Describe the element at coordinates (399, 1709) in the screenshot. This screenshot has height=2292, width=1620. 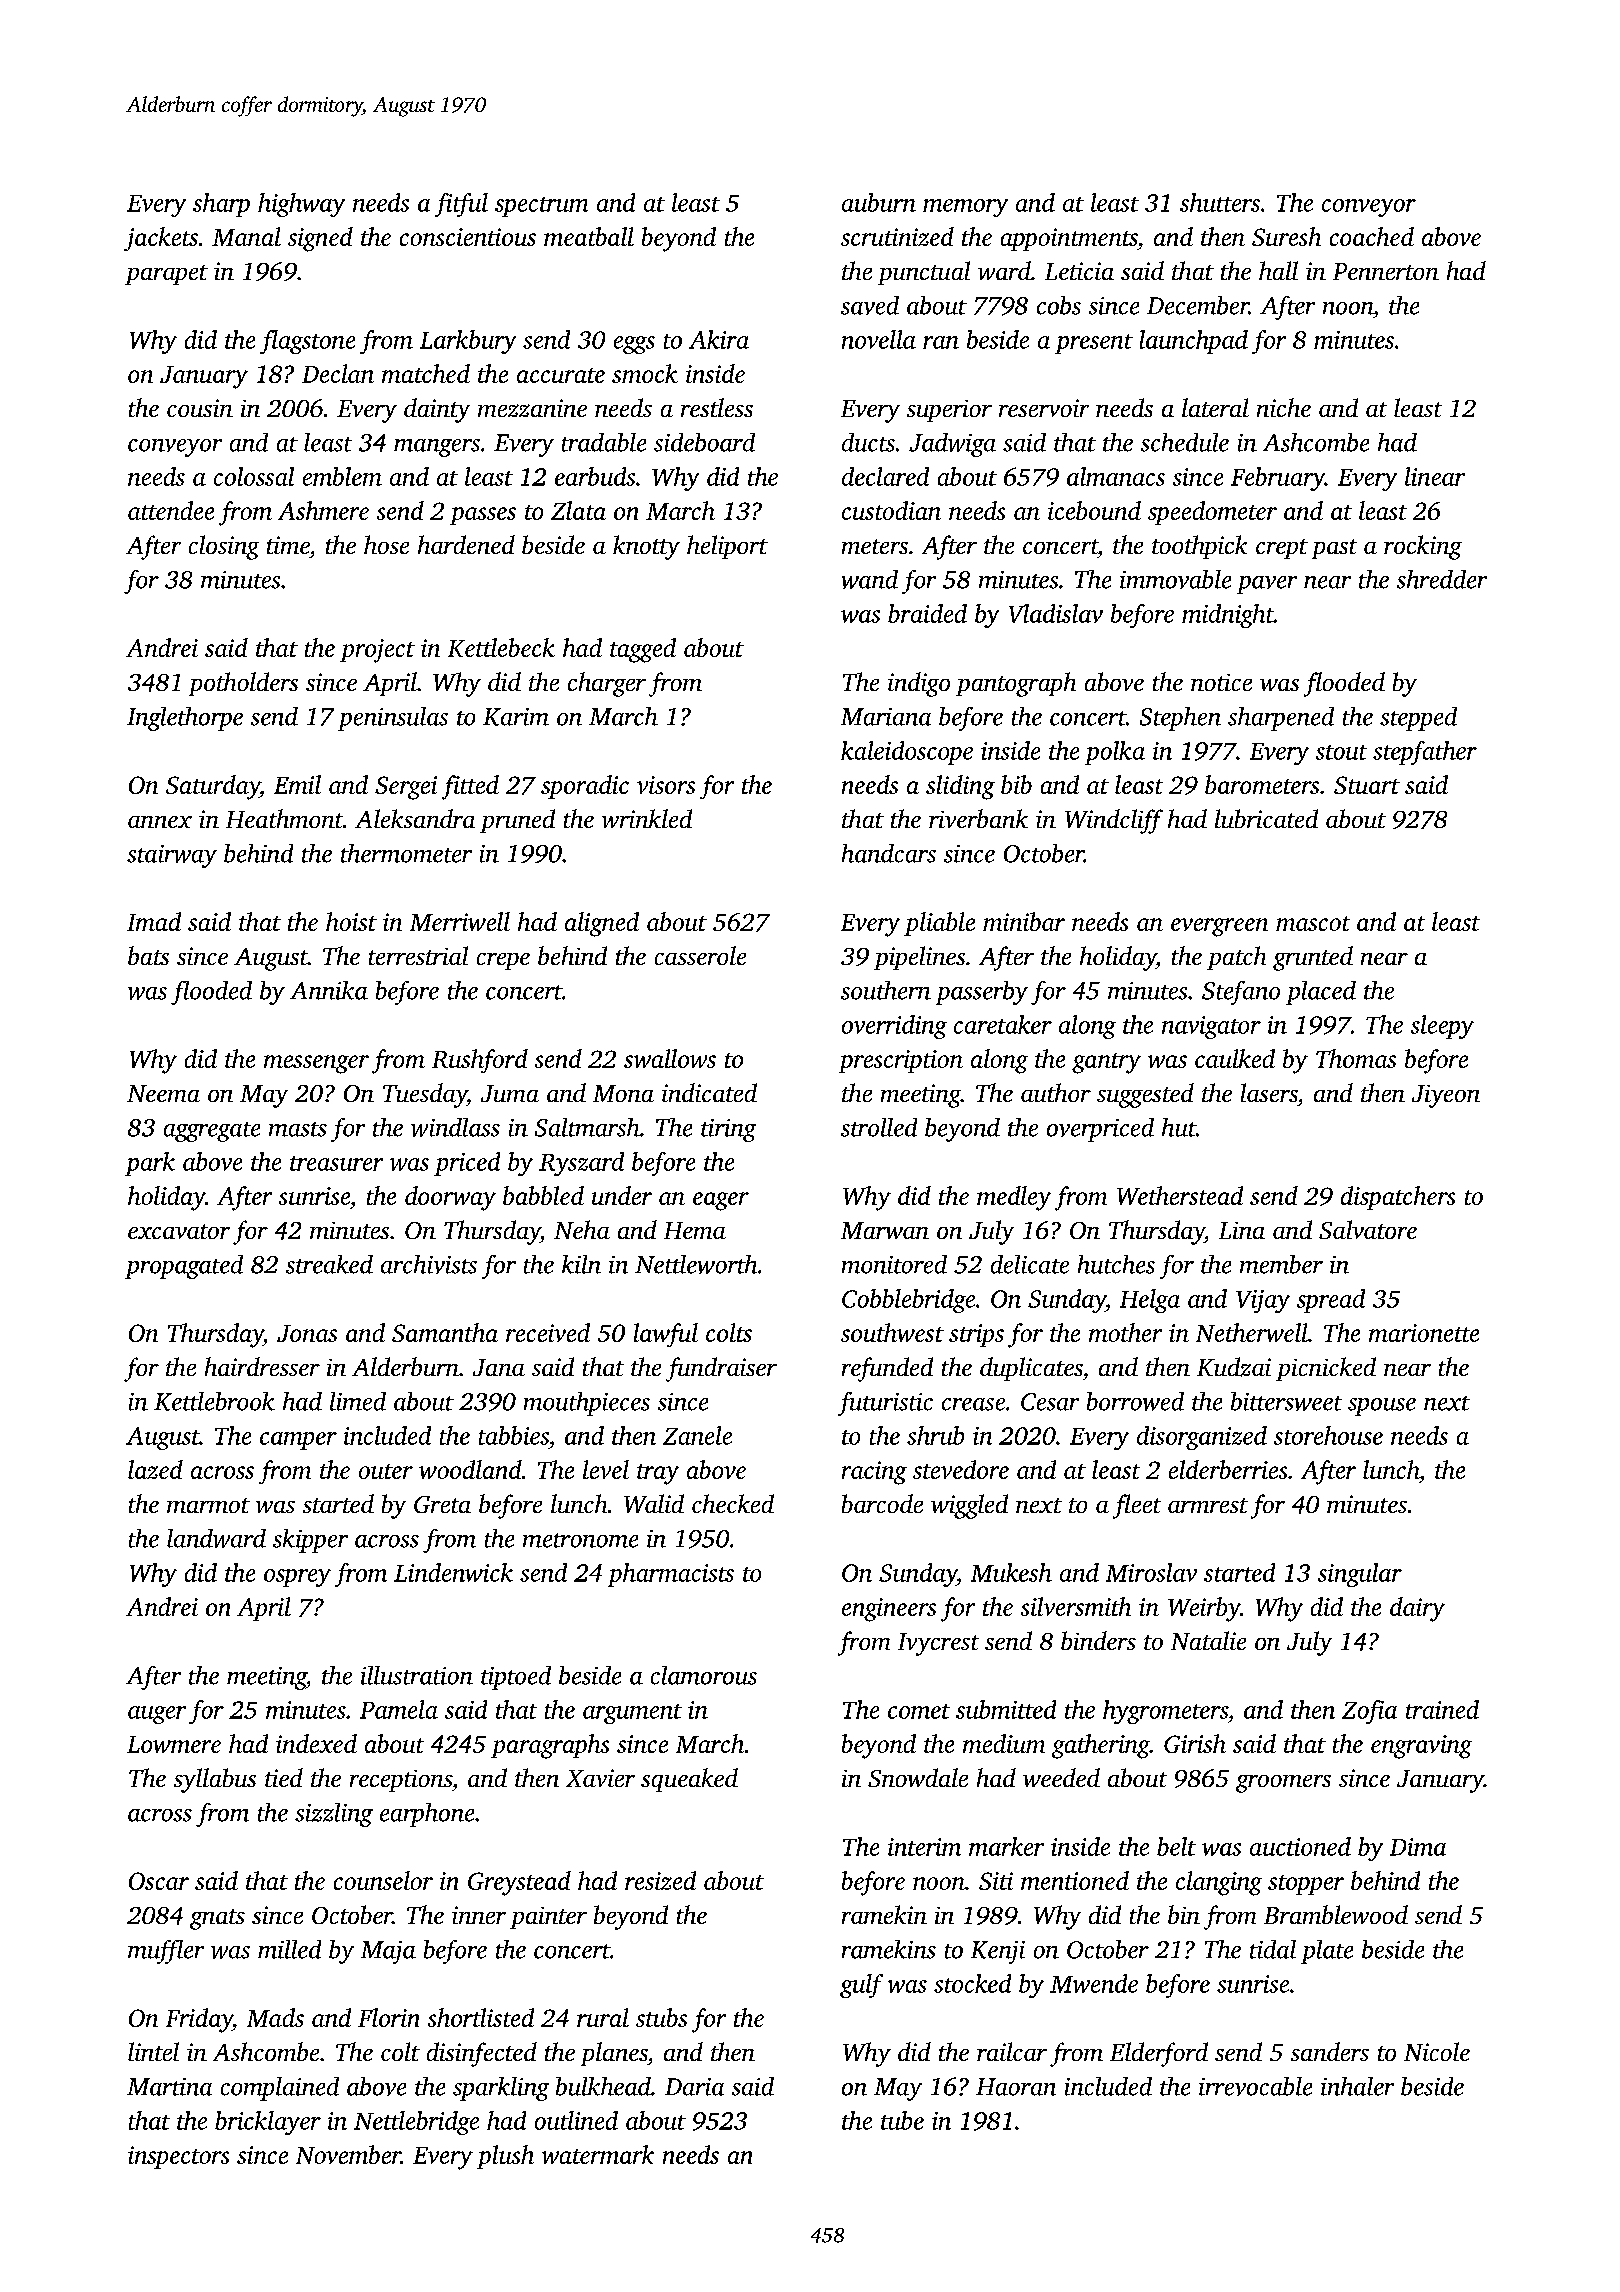
I see `Pamela` at that location.
